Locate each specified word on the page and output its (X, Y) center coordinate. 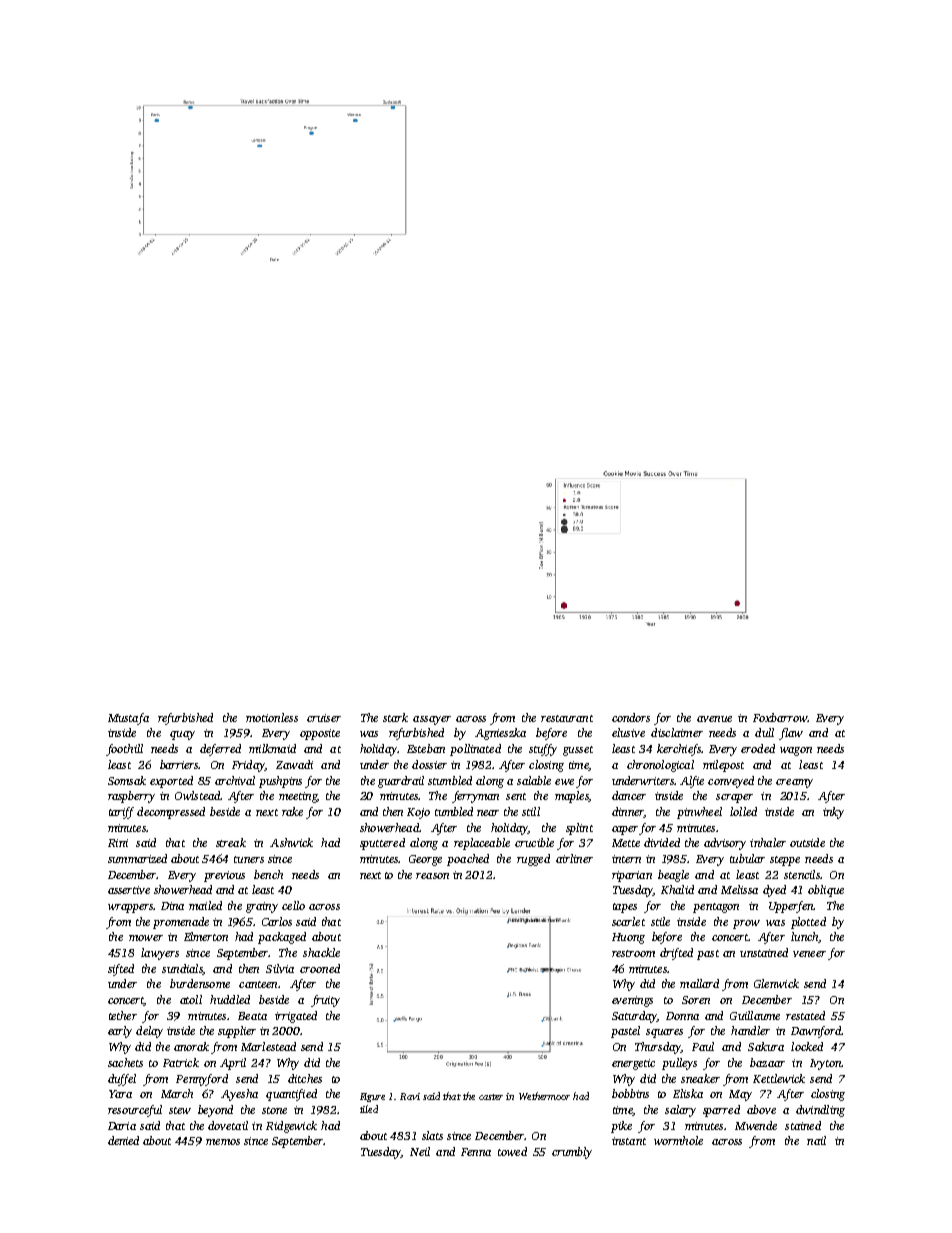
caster (491, 1097)
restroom (633, 953)
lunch (804, 936)
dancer (629, 795)
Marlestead (268, 1046)
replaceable (482, 844)
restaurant (567, 718)
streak (231, 842)
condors (631, 717)
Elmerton (206, 936)
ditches (305, 1078)
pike (621, 1127)
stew (180, 1110)
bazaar (767, 1062)
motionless (272, 717)
